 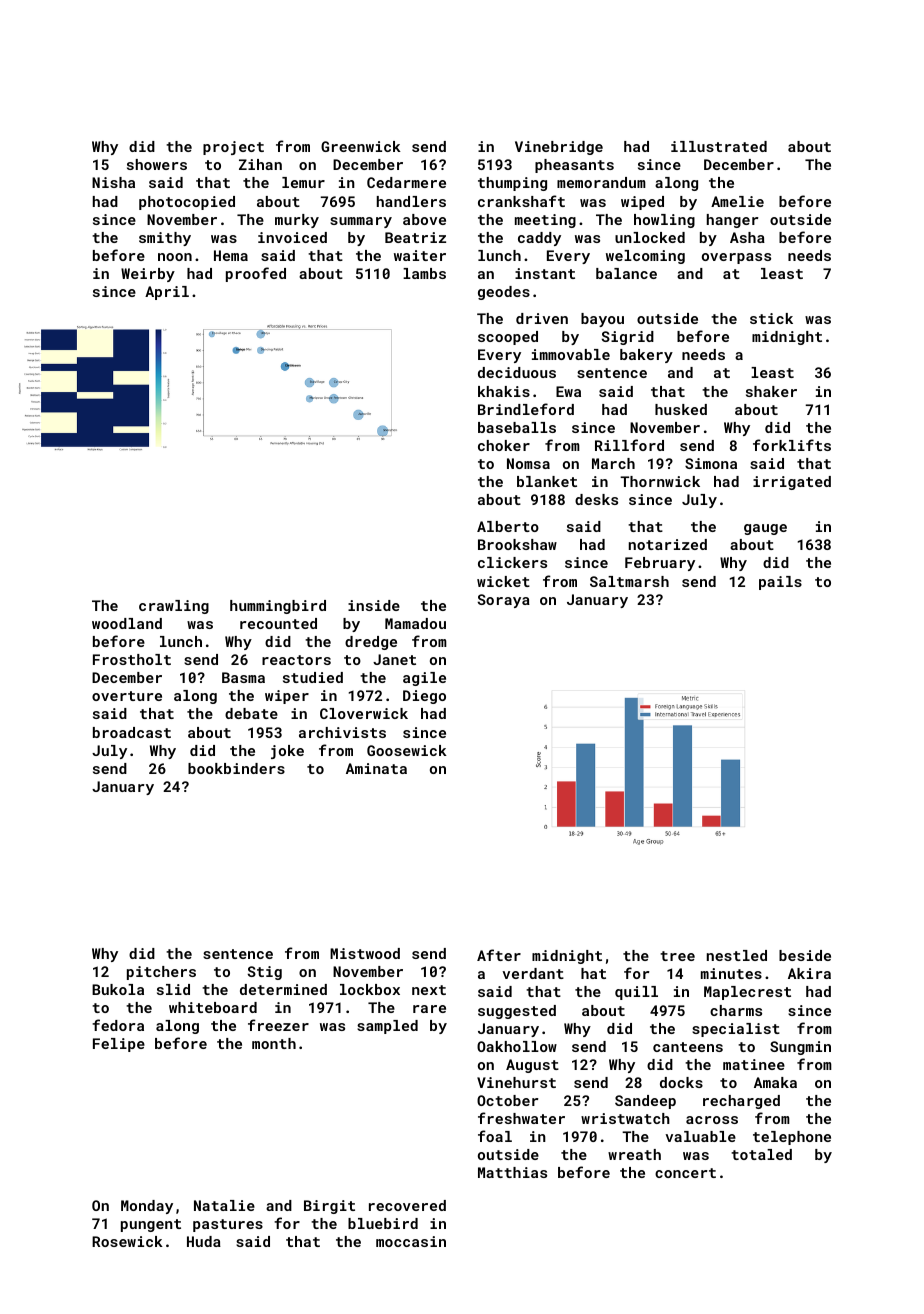 I want to click on Huda, so click(x=204, y=1241).
